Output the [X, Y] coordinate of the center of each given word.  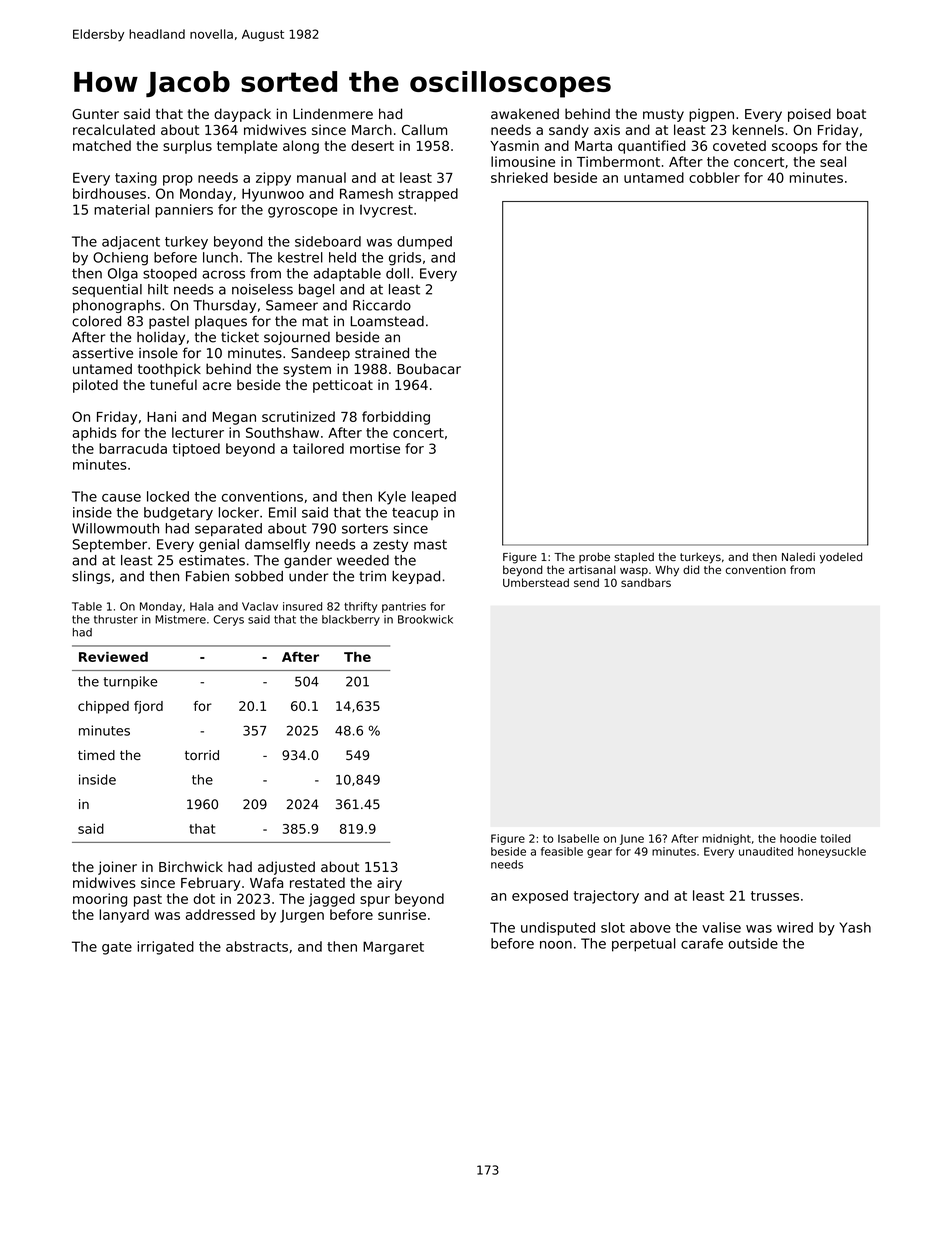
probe [594, 557]
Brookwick [425, 619]
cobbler [714, 177]
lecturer [198, 432]
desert [372, 145]
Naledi [798, 556]
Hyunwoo [273, 195]
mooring [100, 900]
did [691, 569]
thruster [116, 619]
